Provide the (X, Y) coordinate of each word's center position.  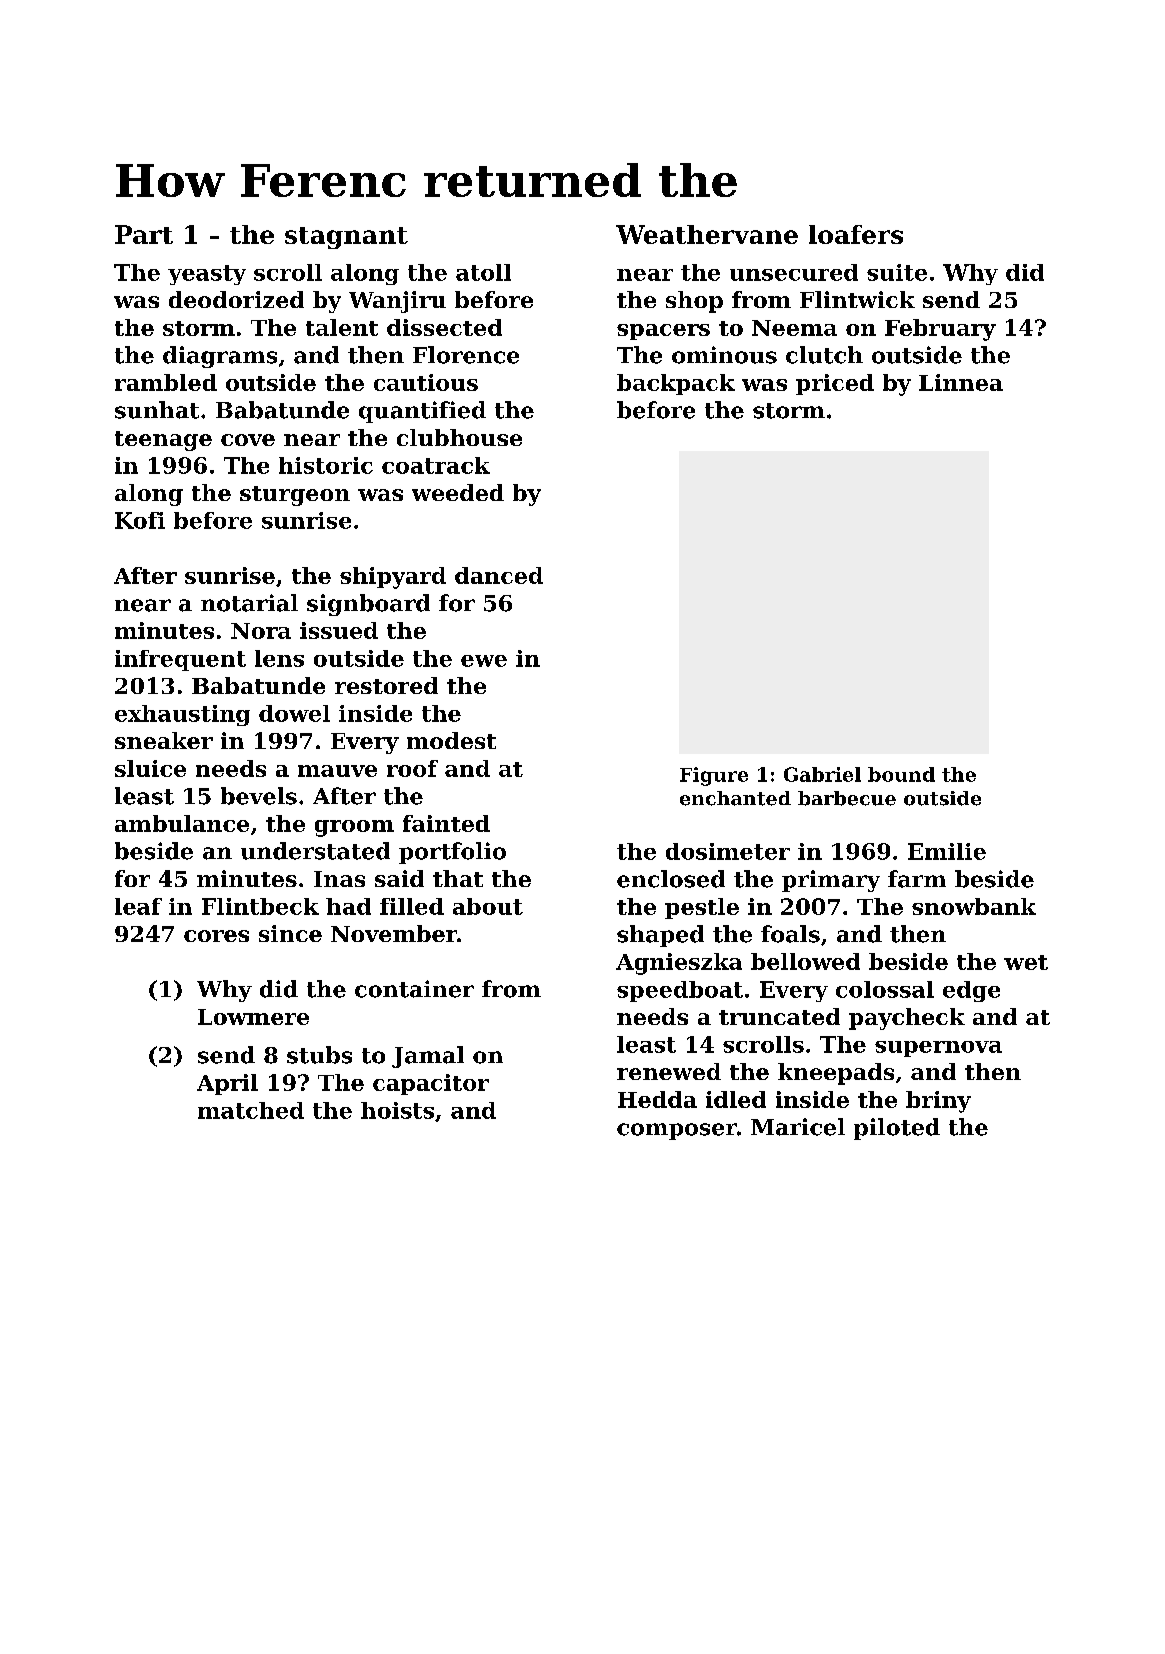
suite (897, 272)
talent (342, 327)
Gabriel (822, 774)
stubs (319, 1055)
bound (901, 774)
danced (499, 575)
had (348, 906)
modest (451, 740)
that (458, 878)
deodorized (236, 299)
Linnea (961, 382)
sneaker (164, 740)
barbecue (847, 798)
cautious (426, 382)
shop (694, 302)
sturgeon (295, 496)
